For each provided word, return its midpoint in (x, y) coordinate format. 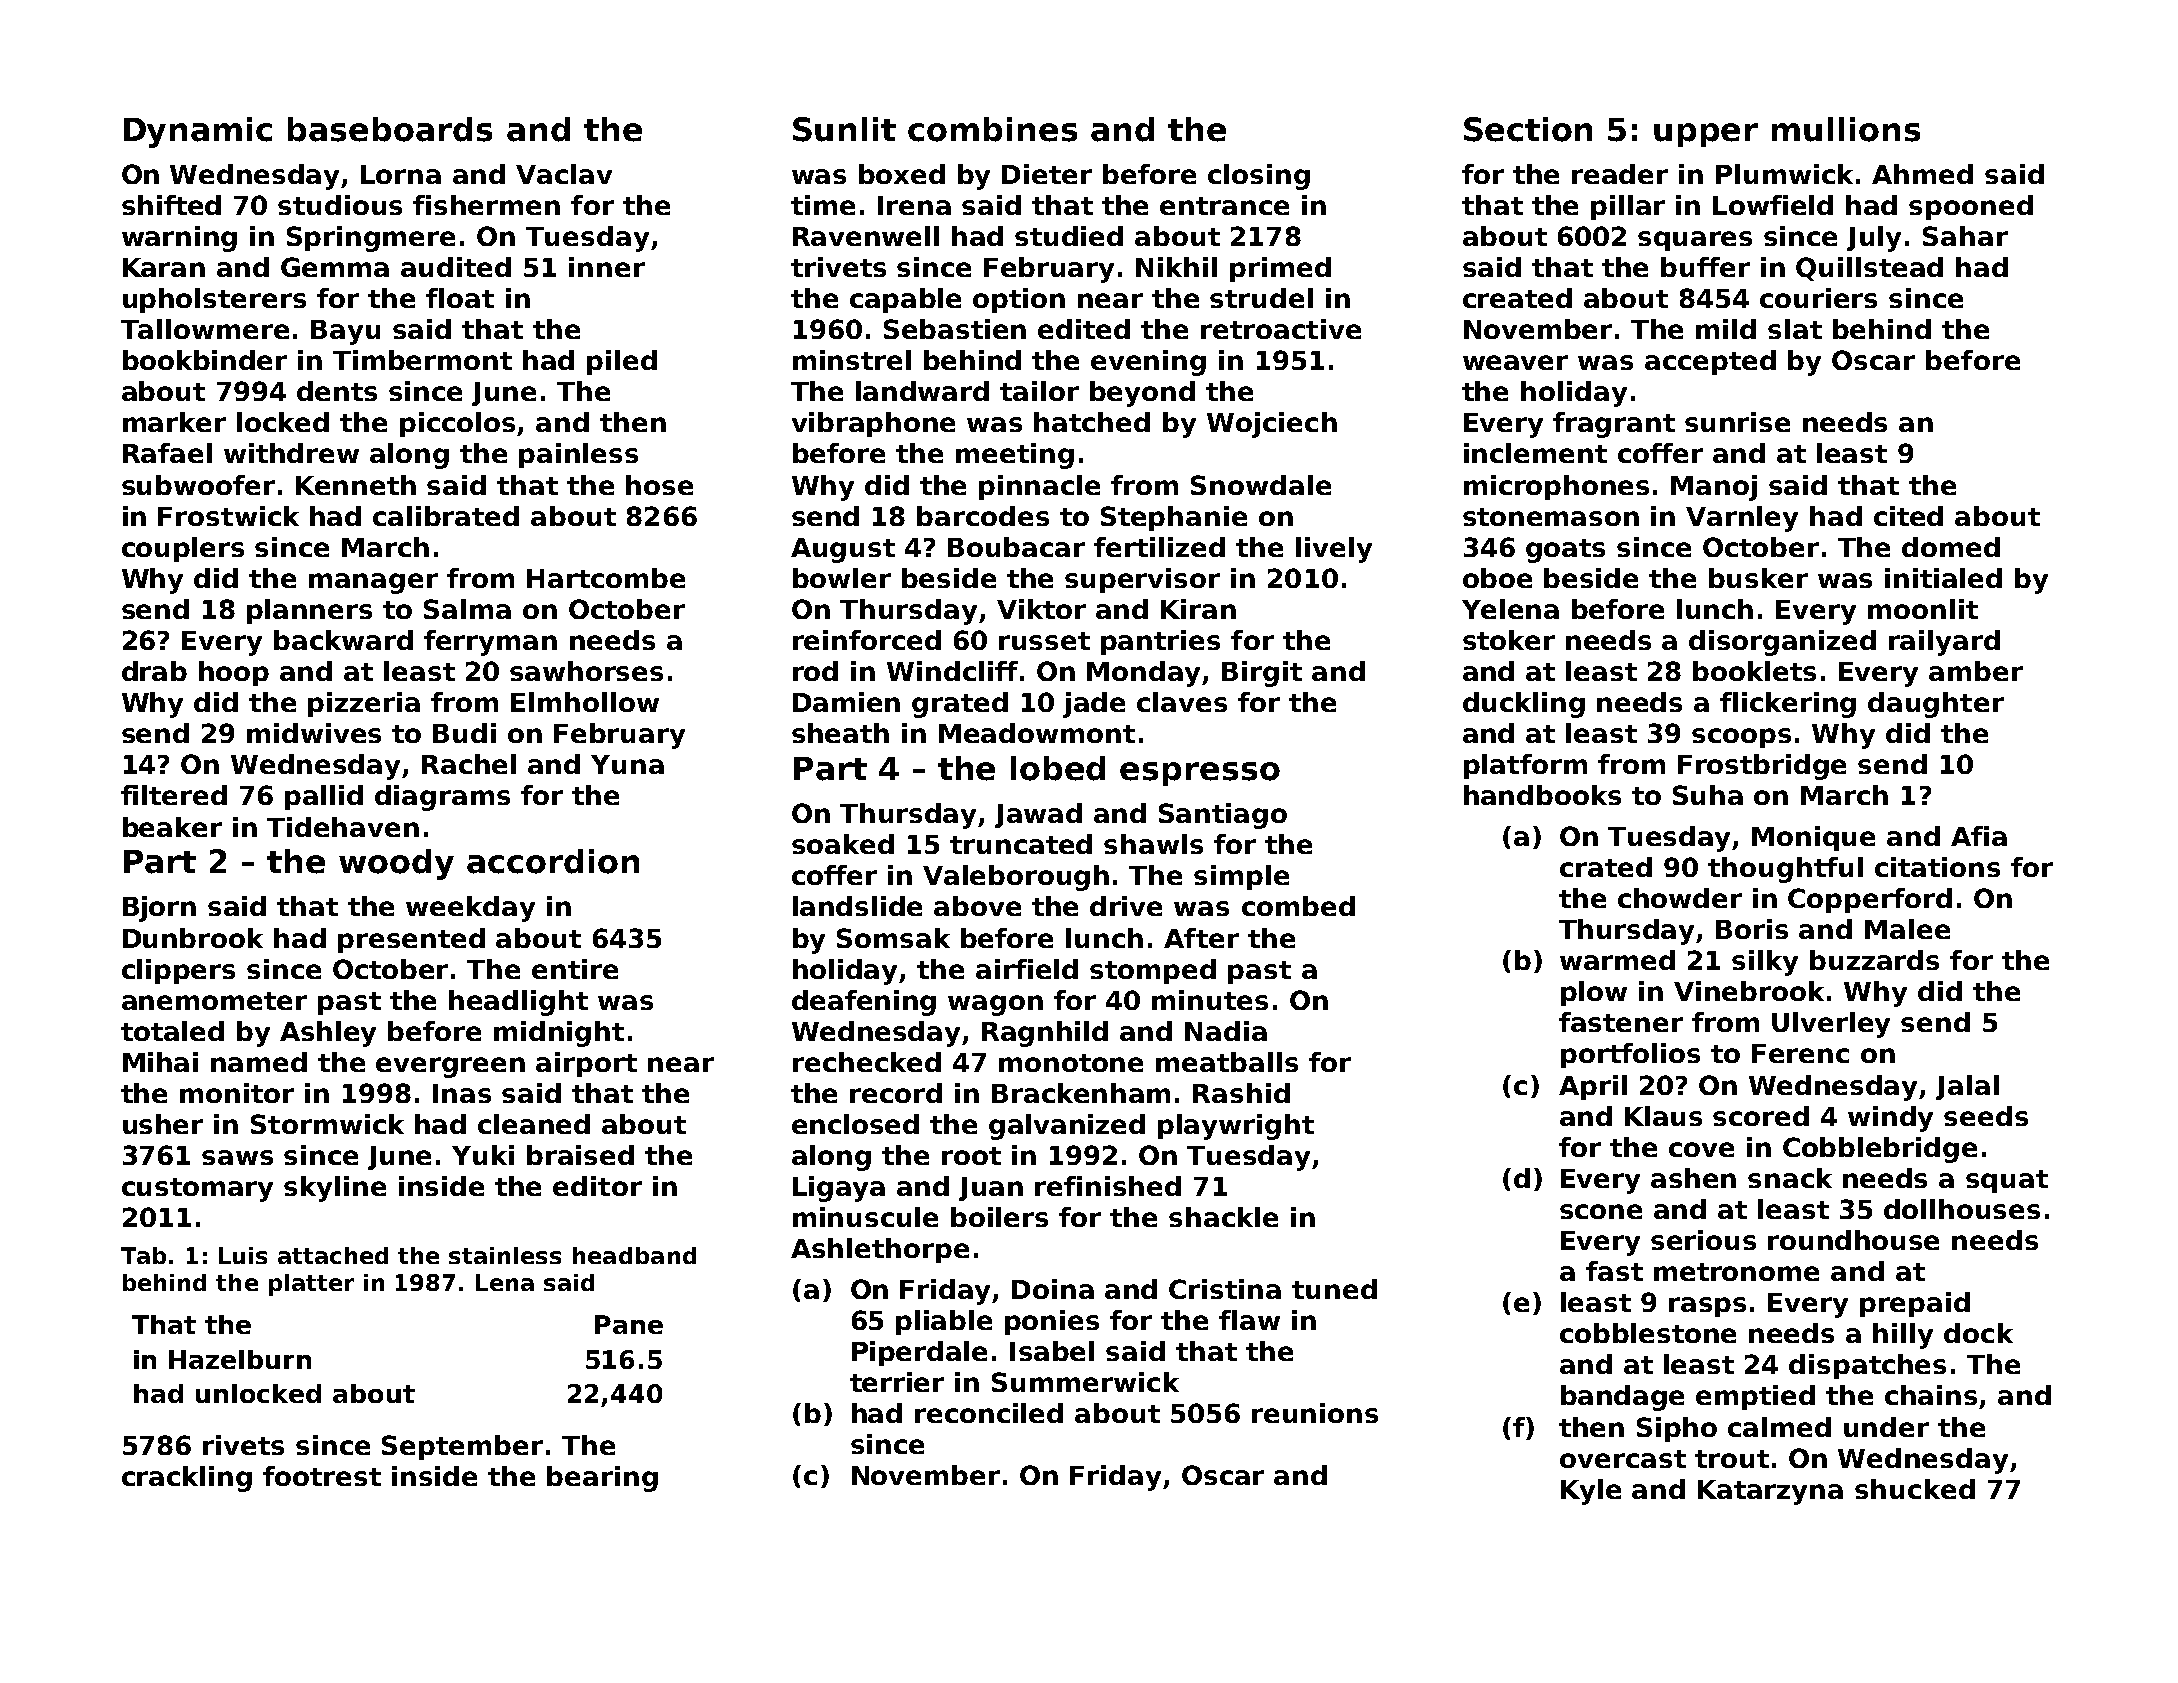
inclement (1535, 453)
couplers (183, 549)
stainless (505, 1255)
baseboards (390, 129)
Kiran (1198, 609)
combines (992, 129)
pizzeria (364, 704)
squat (2007, 1181)
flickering (1788, 705)
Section (1528, 129)
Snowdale (1261, 485)
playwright (1236, 1127)
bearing (602, 1479)
